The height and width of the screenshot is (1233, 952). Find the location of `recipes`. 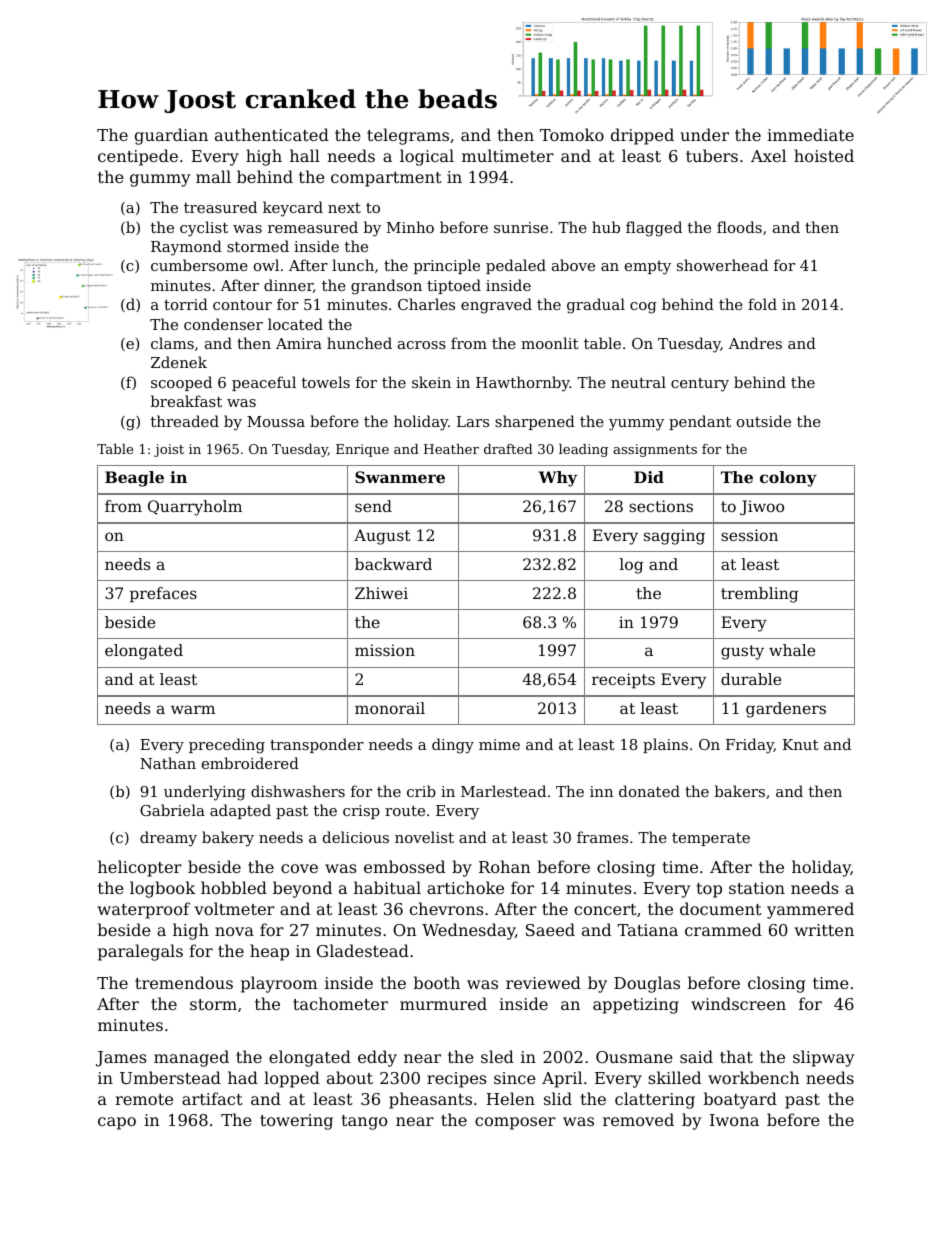

recipes is located at coordinates (456, 1080).
